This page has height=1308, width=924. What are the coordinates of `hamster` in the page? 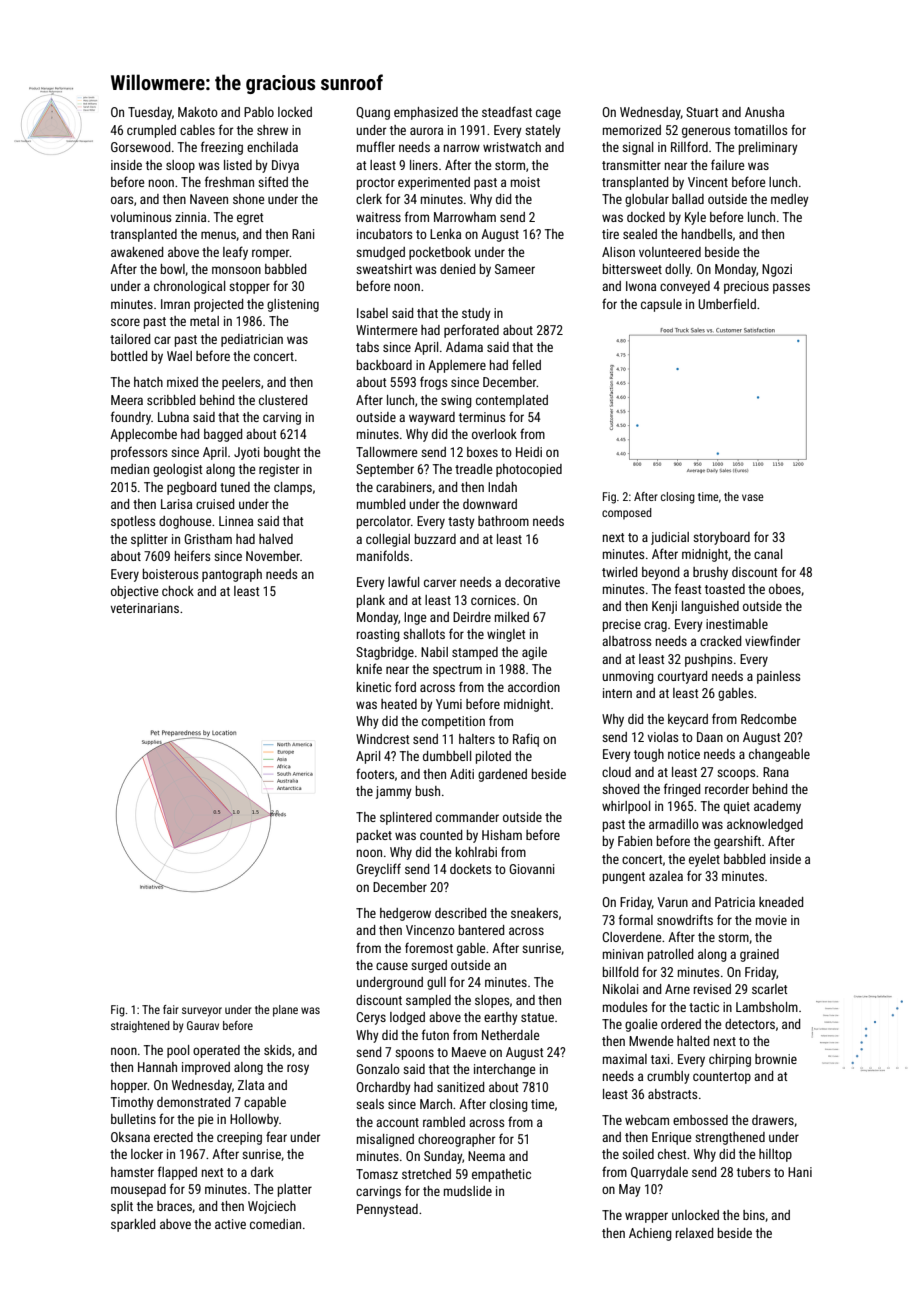 It's located at (132, 1172).
